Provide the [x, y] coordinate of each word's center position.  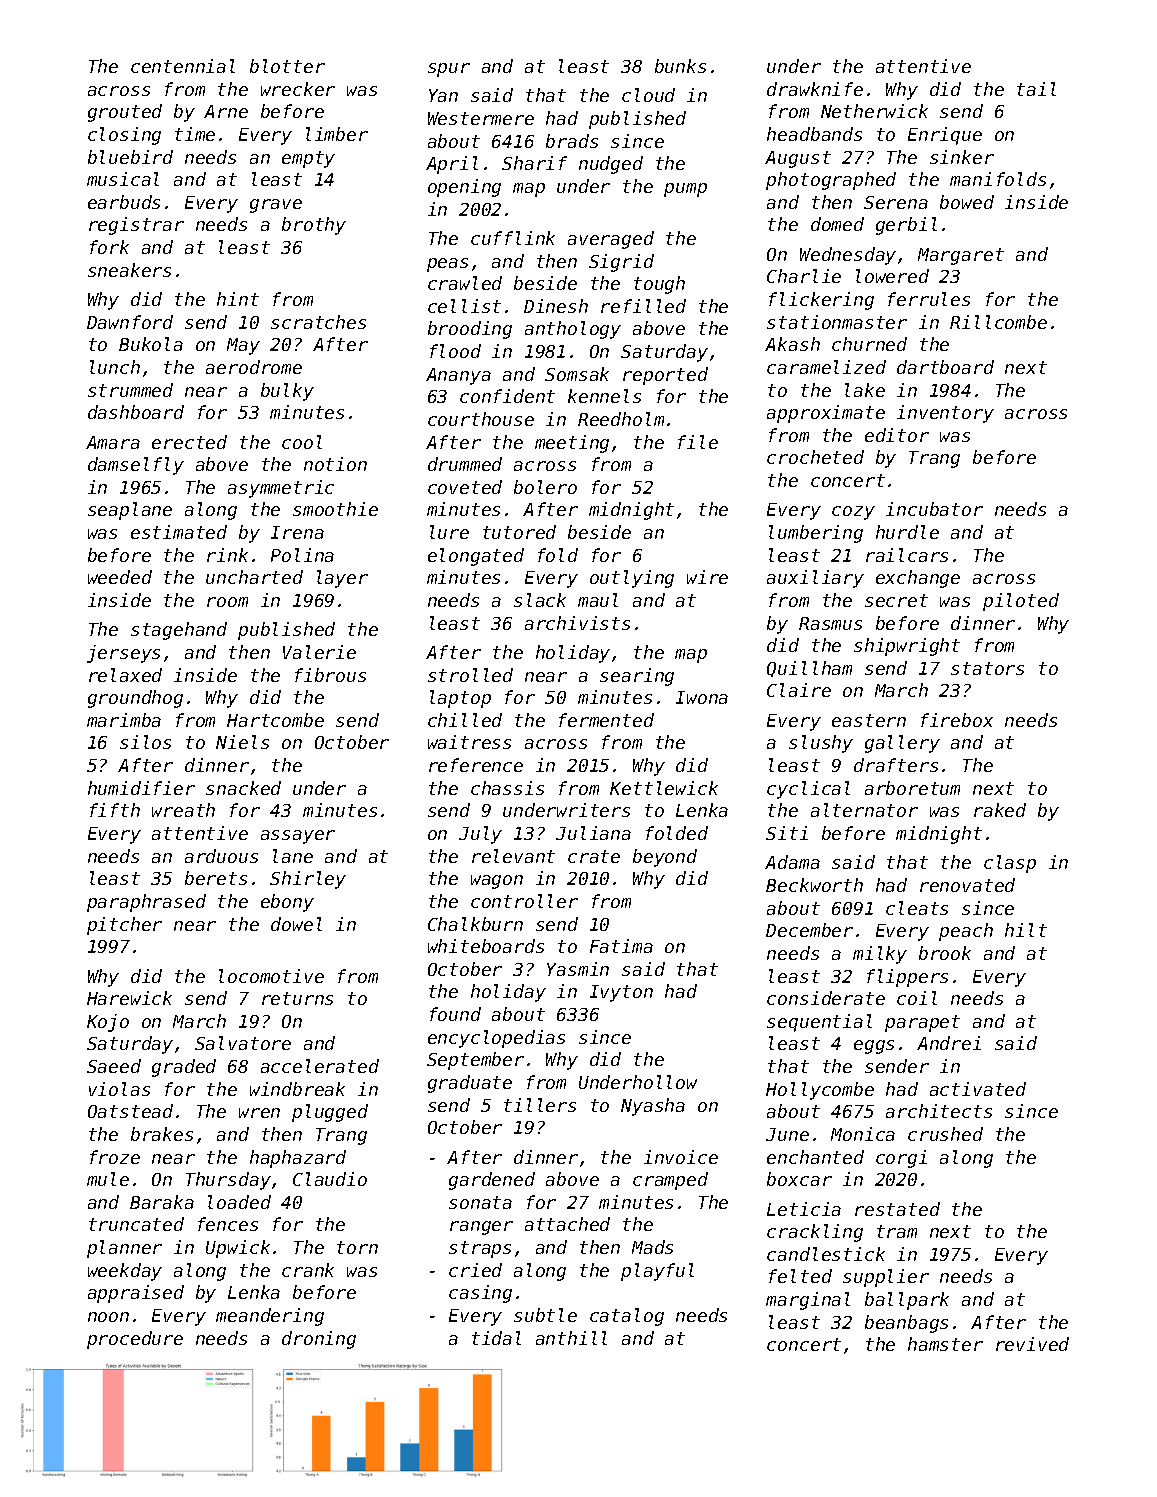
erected [189, 442]
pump [685, 190]
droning [319, 1340]
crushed [945, 1134]
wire [707, 577]
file [698, 442]
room [227, 602]
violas [119, 1089]
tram [897, 1231]
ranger [481, 1228]
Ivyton [621, 993]
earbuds [124, 202]
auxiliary [815, 579]
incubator [934, 509]
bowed [967, 202]
